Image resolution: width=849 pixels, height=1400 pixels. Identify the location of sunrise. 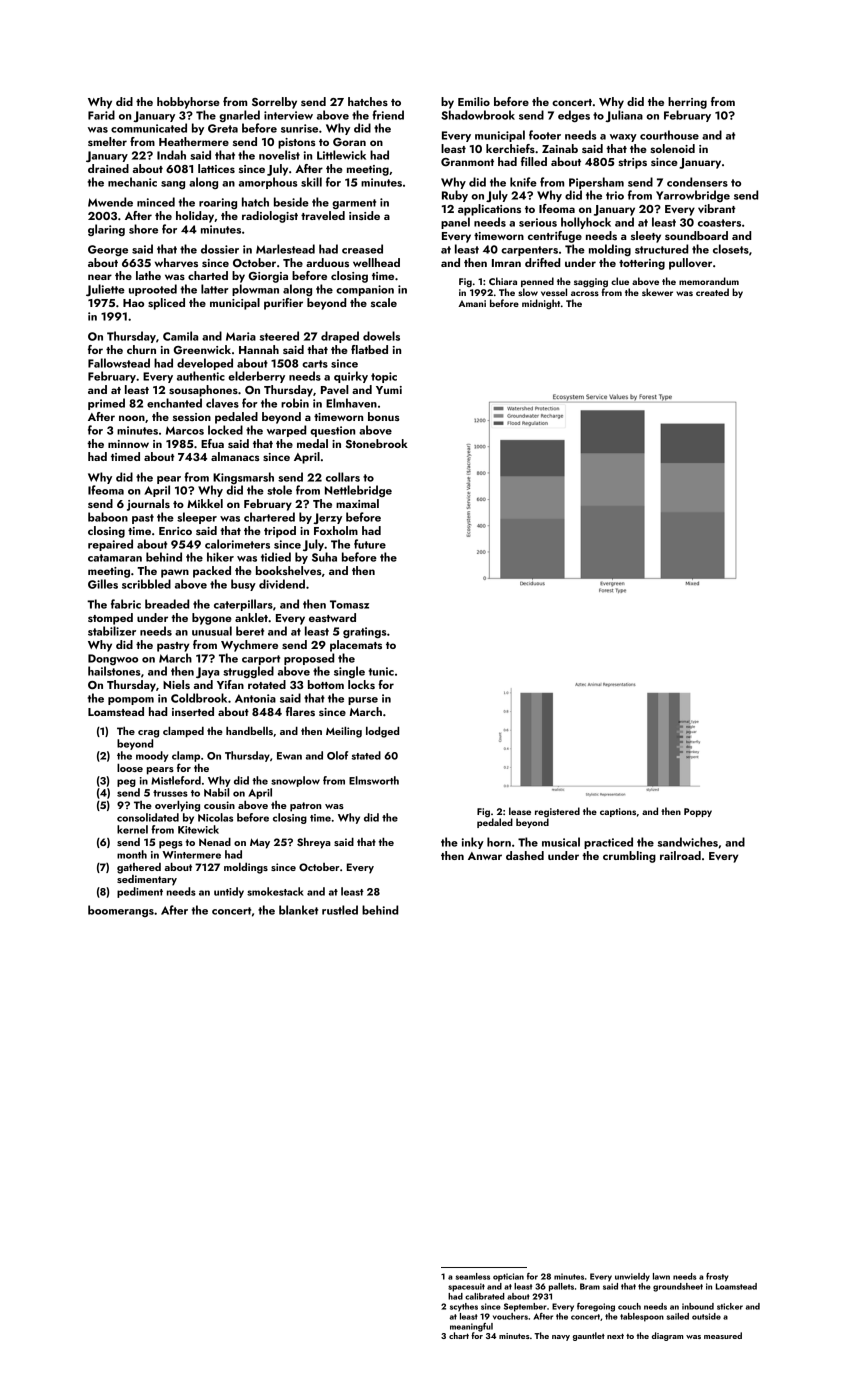
(299, 128).
